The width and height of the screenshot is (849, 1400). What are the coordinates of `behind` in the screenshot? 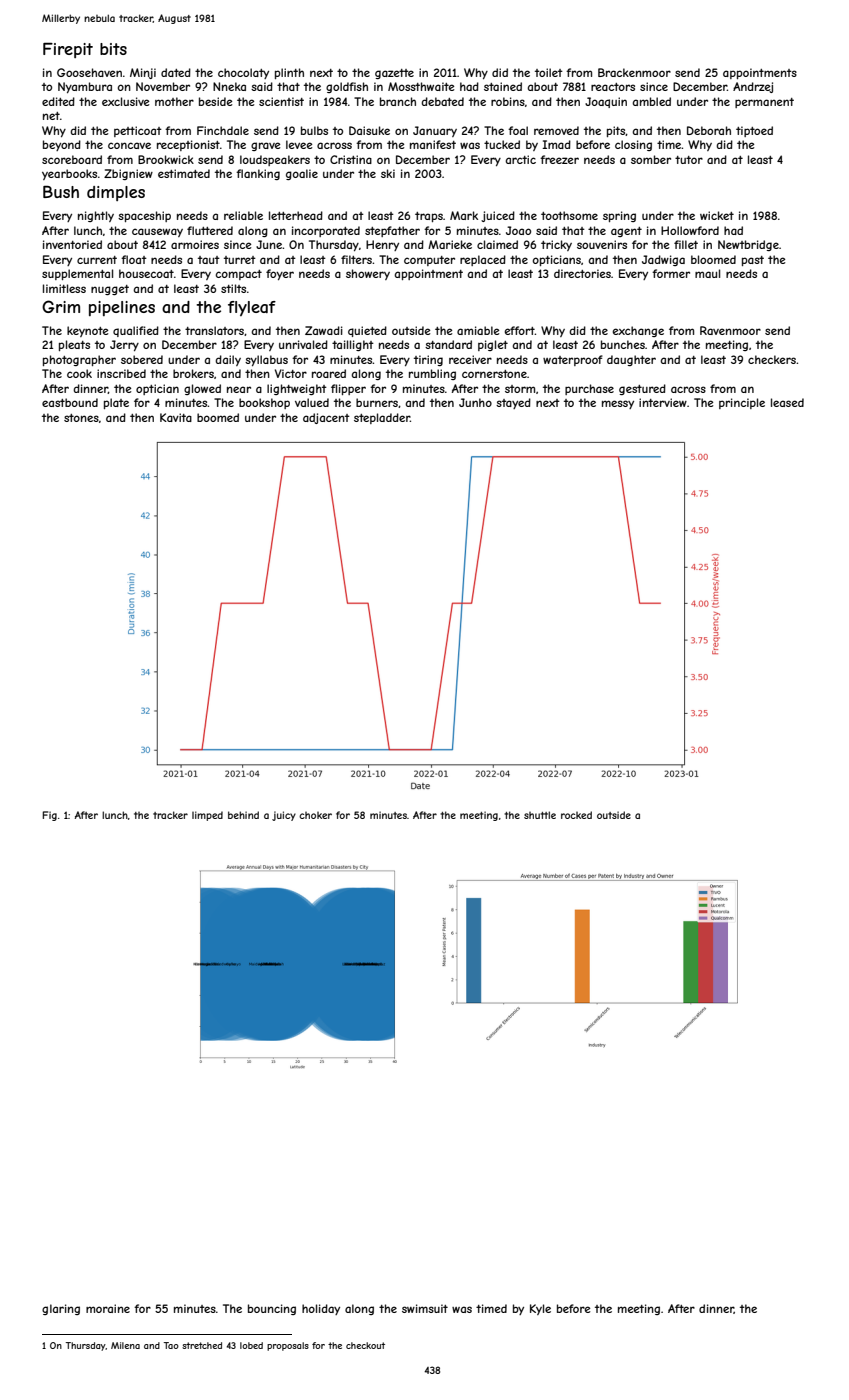 It's located at (243, 815).
